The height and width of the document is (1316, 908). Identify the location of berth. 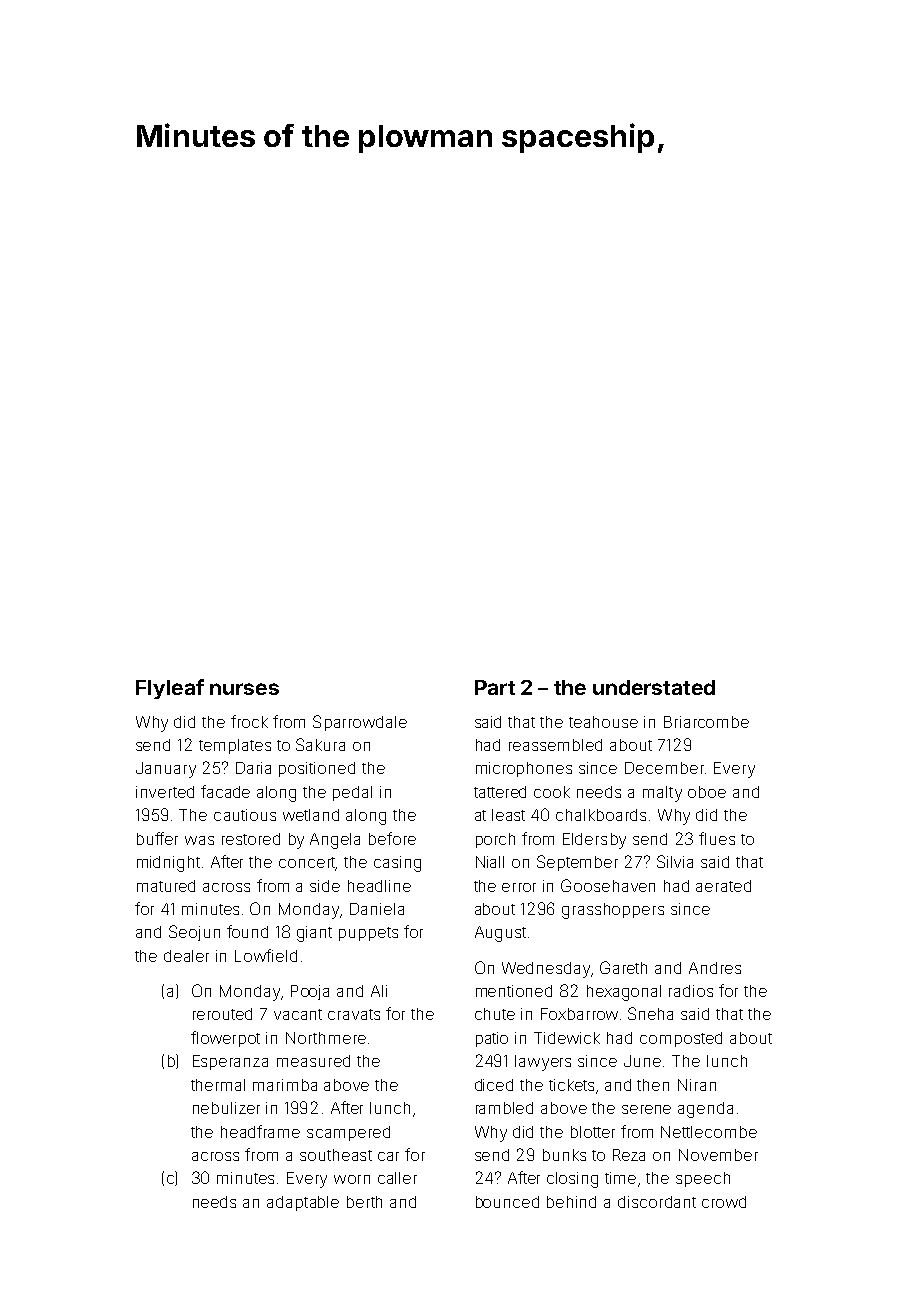
(364, 1202).
